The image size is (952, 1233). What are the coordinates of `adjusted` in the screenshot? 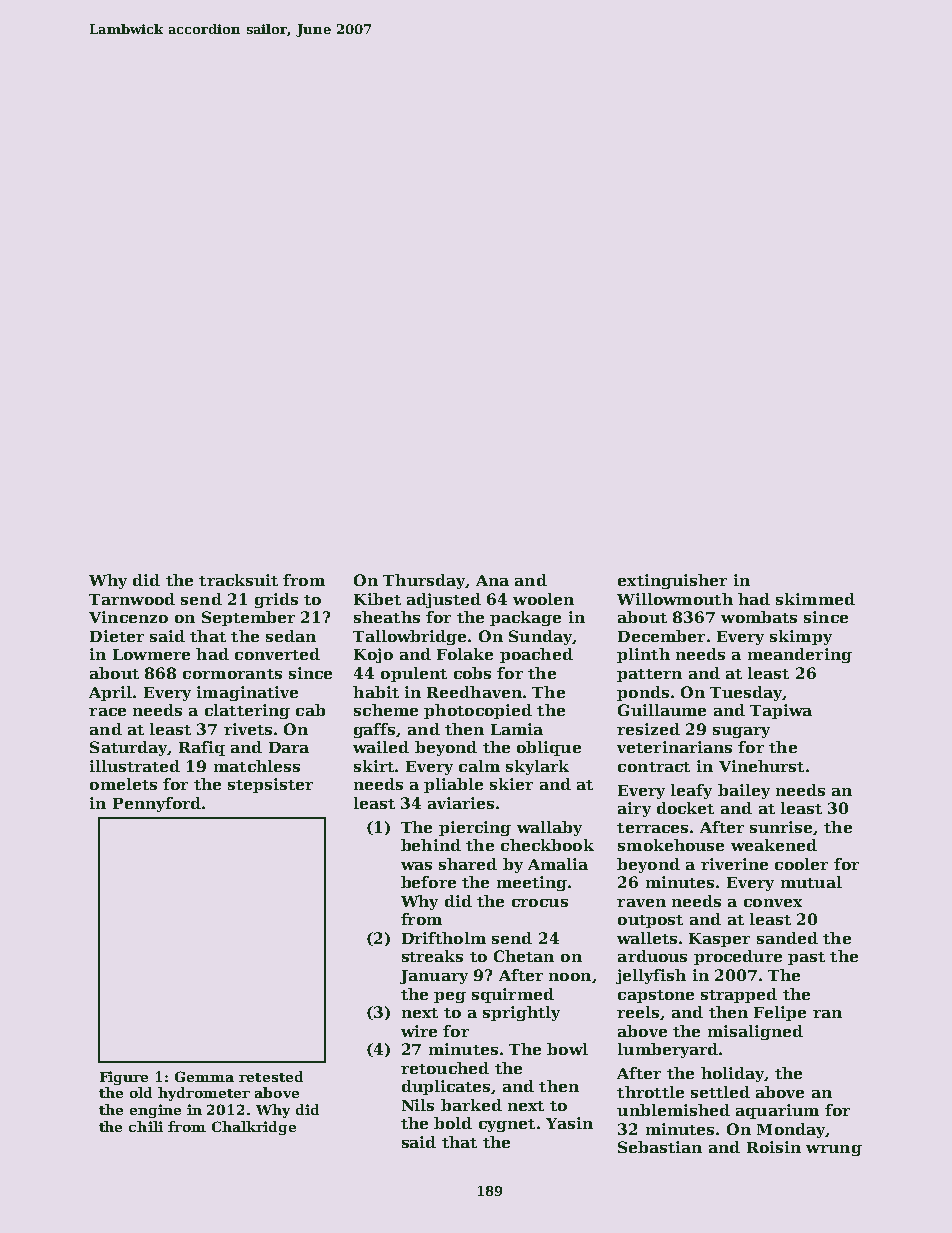 It's located at (444, 600).
